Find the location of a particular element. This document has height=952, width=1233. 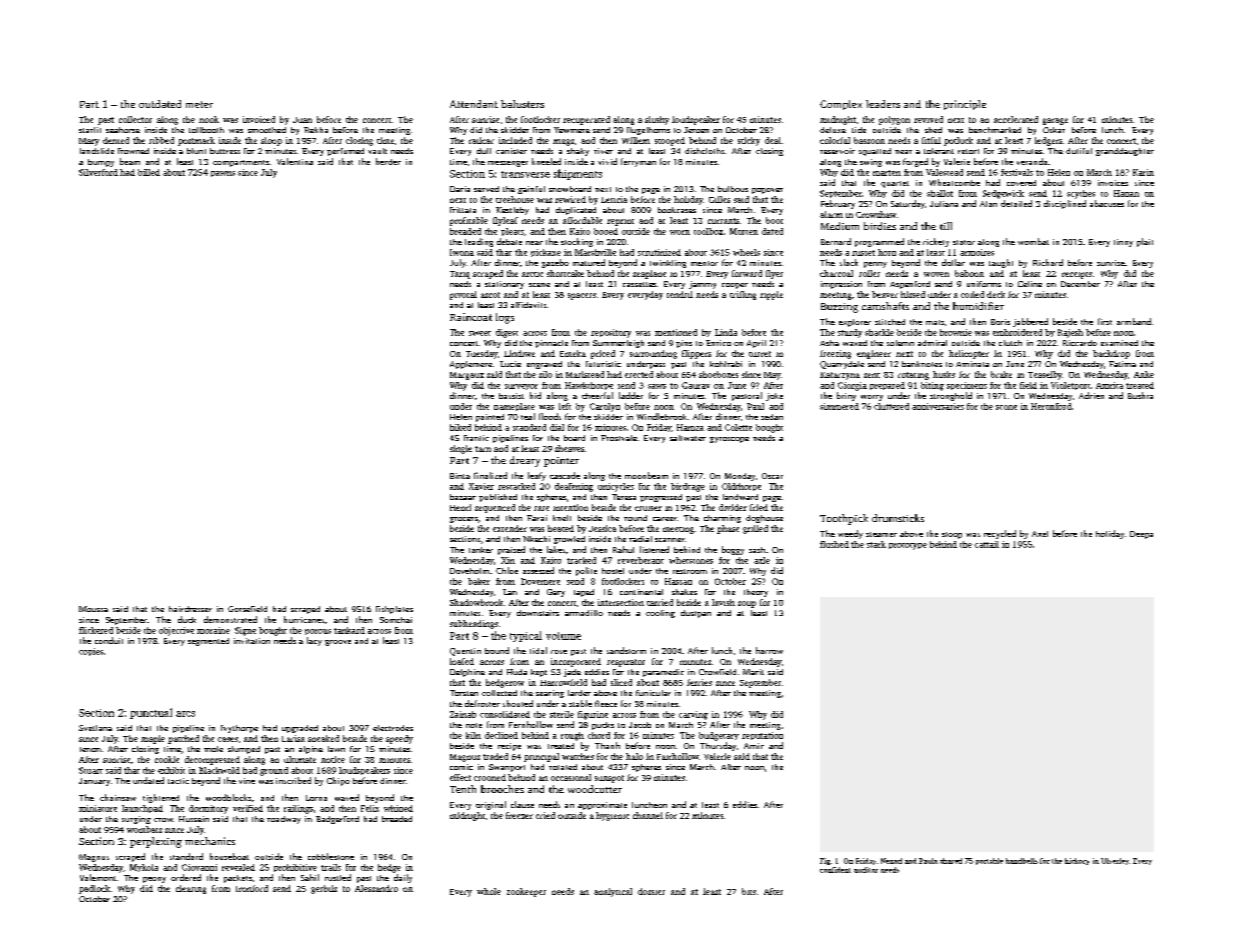

tightened is located at coordinates (161, 798).
